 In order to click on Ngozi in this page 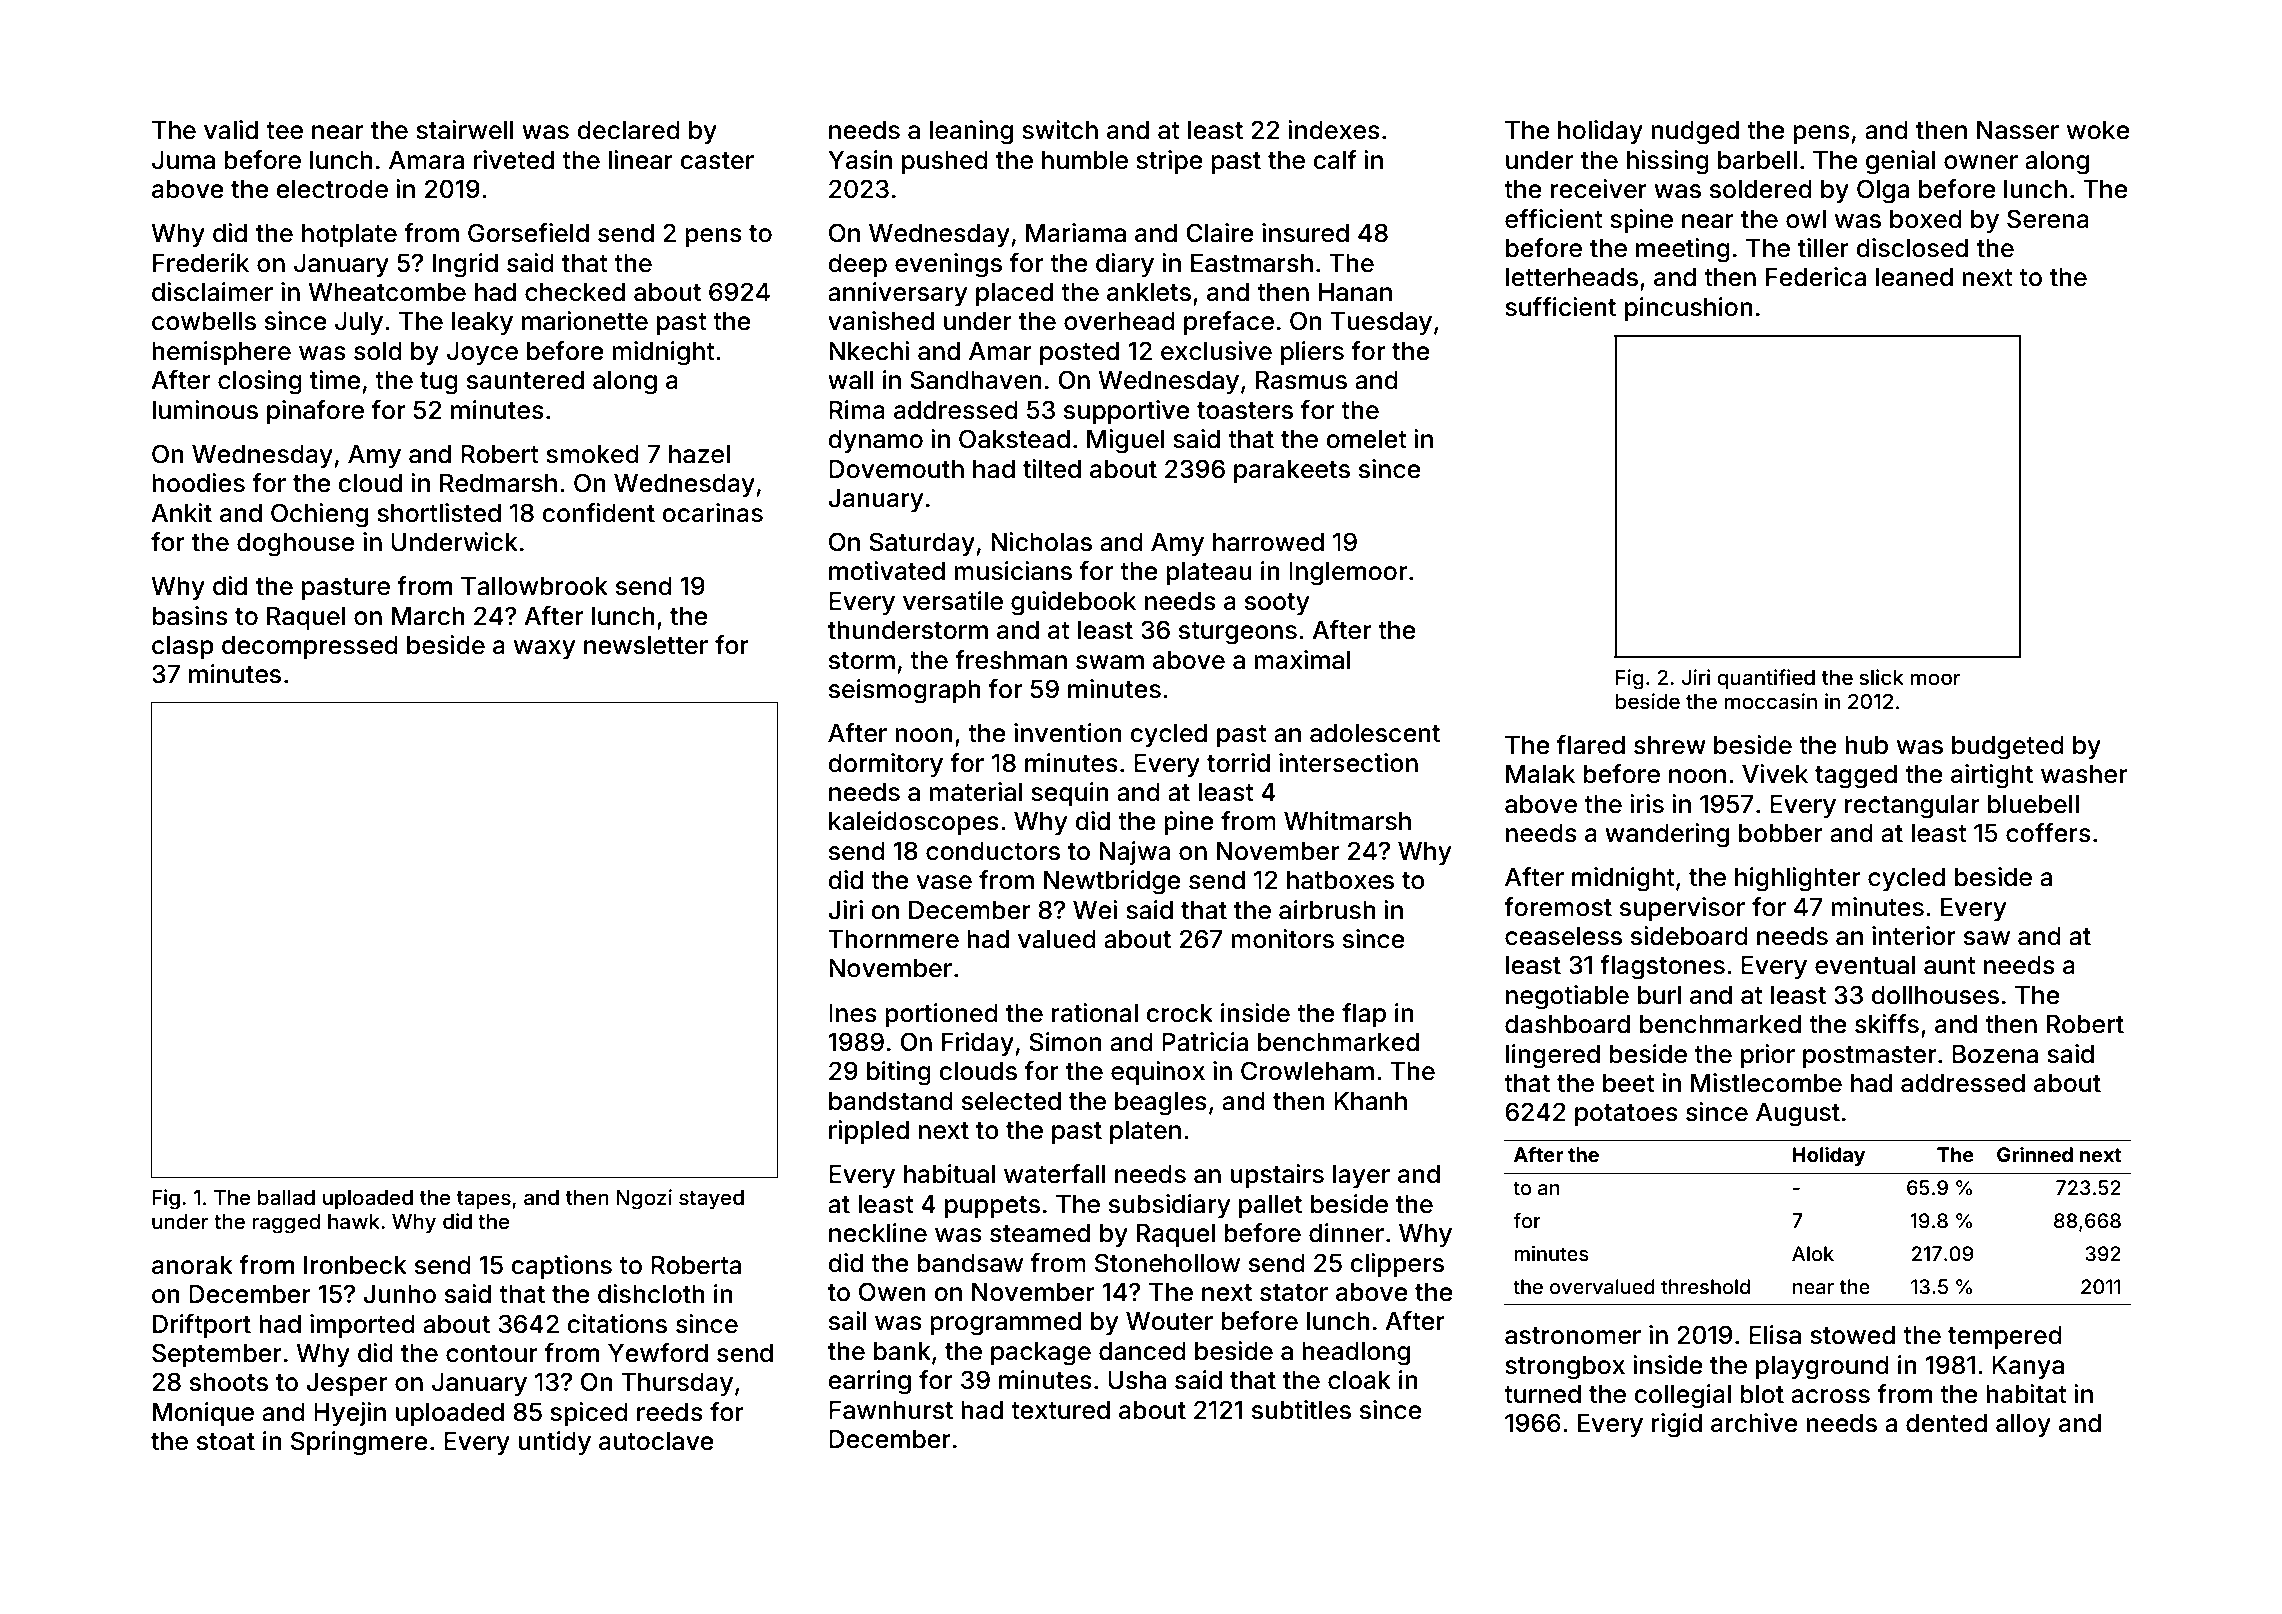, I will do `click(644, 1199)`.
